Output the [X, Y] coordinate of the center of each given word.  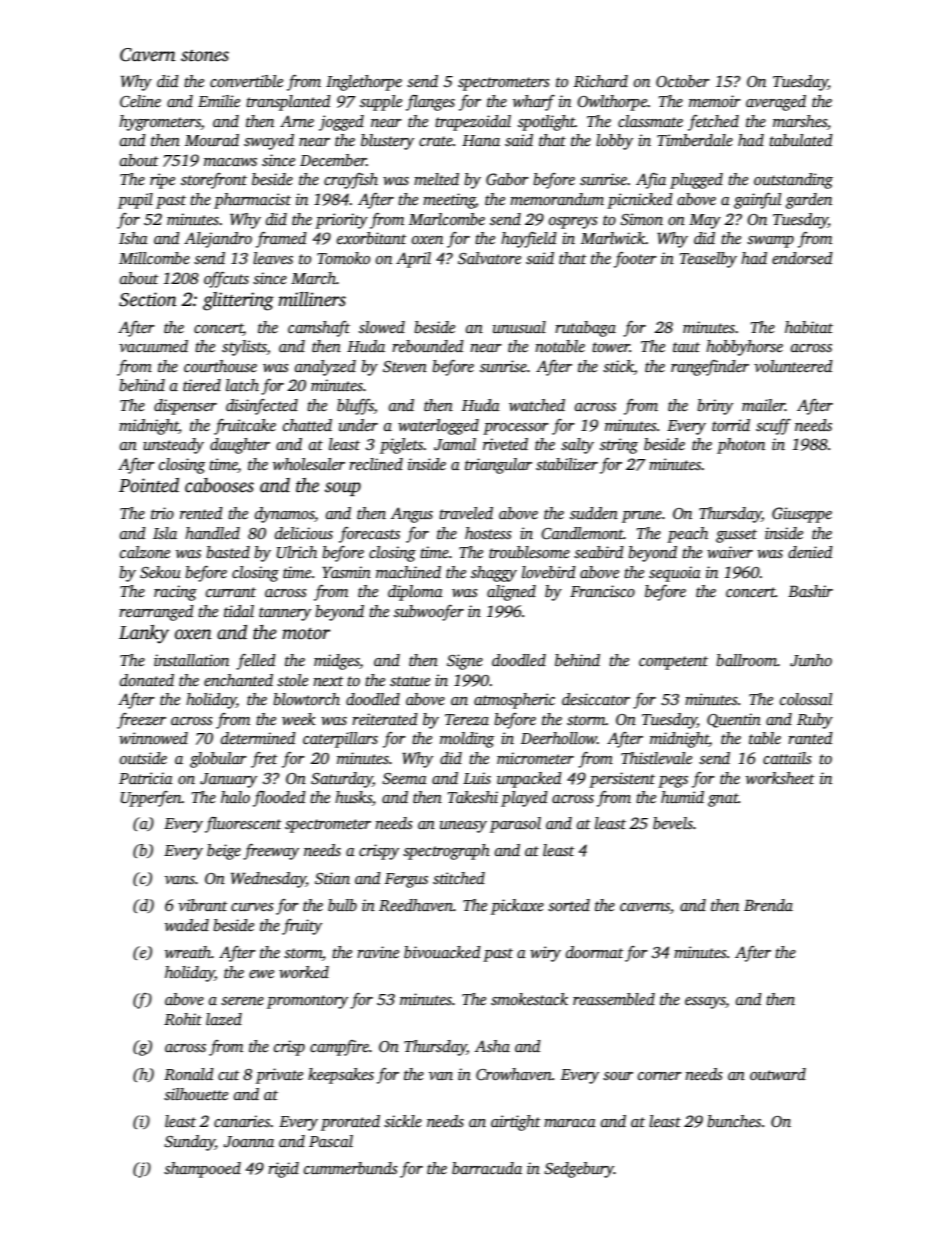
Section [148, 299]
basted [228, 552]
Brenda [768, 905]
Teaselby [708, 260]
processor [516, 429]
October [683, 81]
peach [687, 535]
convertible [246, 81]
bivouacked [442, 952]
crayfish [351, 181]
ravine [378, 952]
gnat [723, 800]
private [279, 1076]
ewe [261, 974]
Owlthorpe [612, 103]
